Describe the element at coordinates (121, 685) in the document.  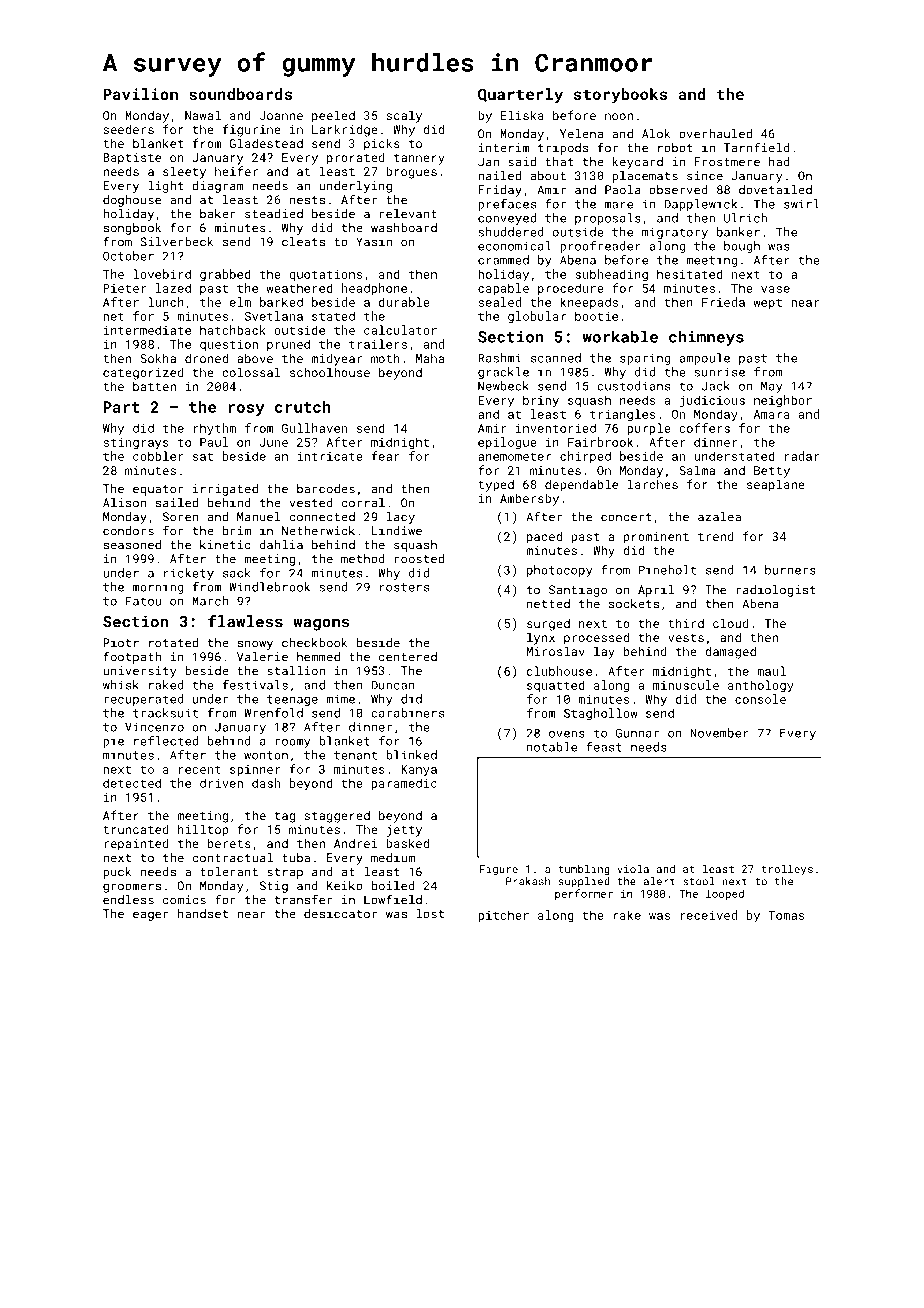
I see `whisk` at that location.
